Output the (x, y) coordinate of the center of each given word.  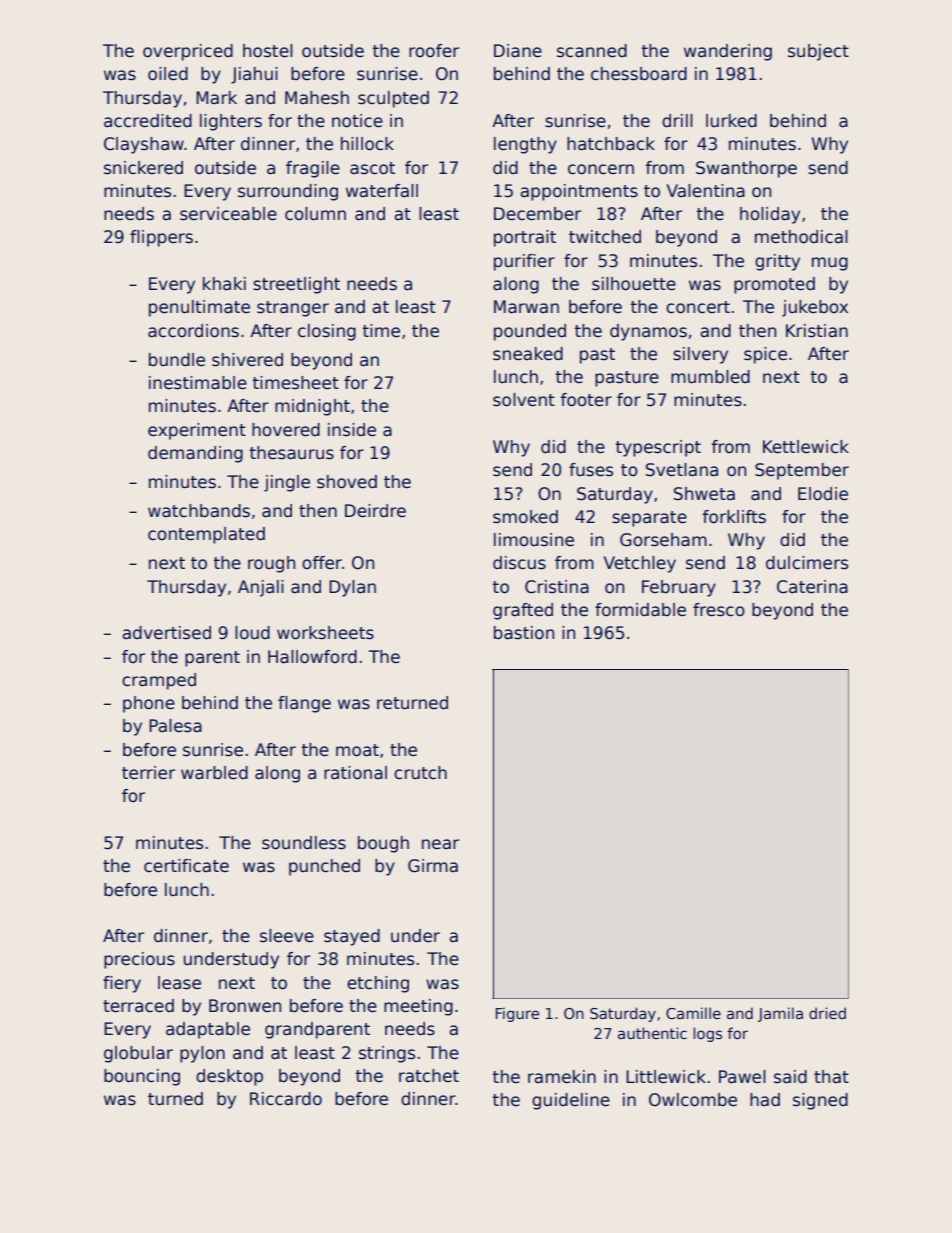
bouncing (142, 1077)
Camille (693, 1013)
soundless (304, 843)
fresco (719, 610)
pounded (530, 332)
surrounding (288, 192)
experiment (197, 431)
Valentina (706, 191)
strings (387, 1054)
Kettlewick (806, 447)
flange (304, 704)
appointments (579, 192)
